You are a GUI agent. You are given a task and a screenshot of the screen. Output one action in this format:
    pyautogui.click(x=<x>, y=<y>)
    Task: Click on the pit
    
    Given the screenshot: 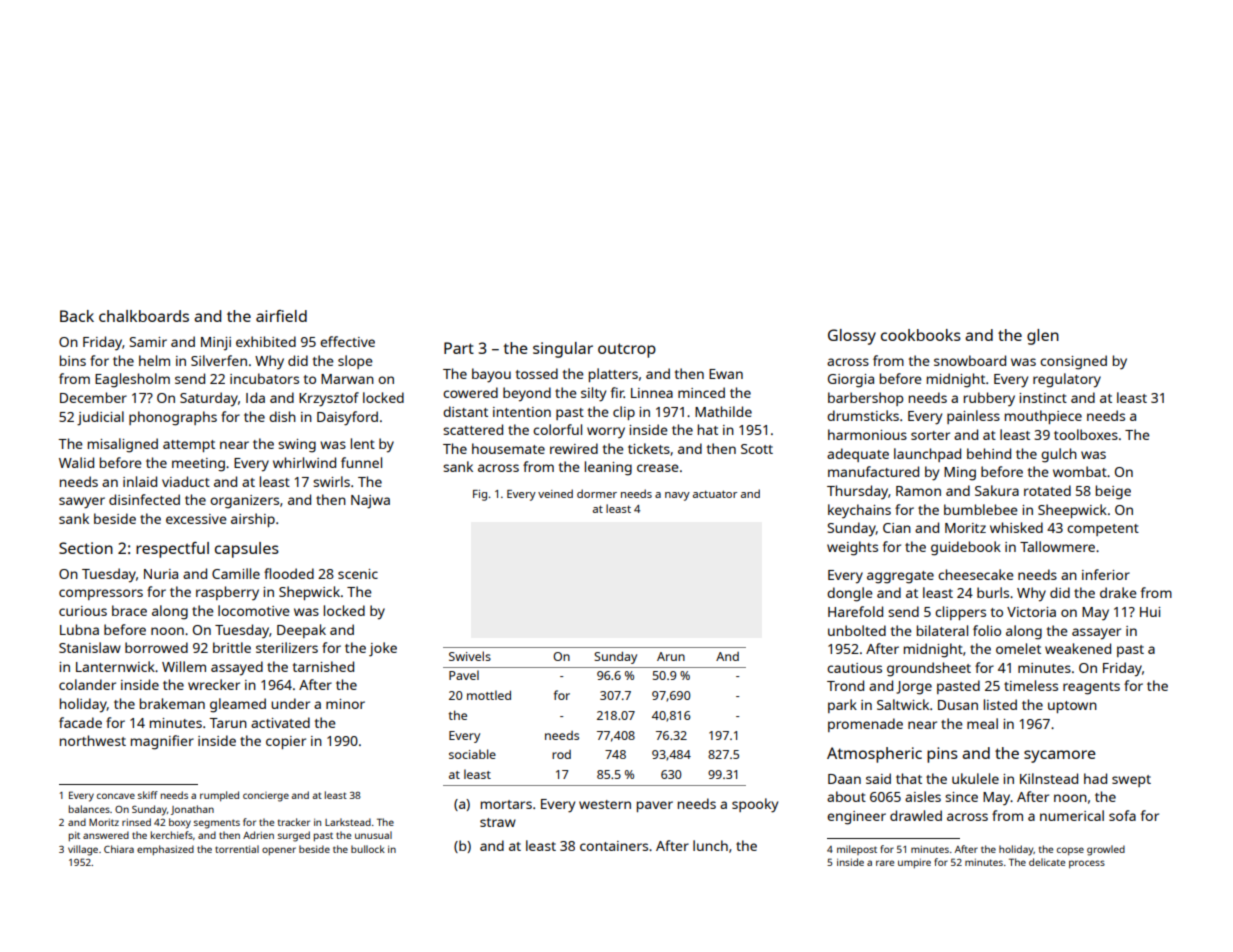 What is the action you would take?
    pyautogui.click(x=74, y=836)
